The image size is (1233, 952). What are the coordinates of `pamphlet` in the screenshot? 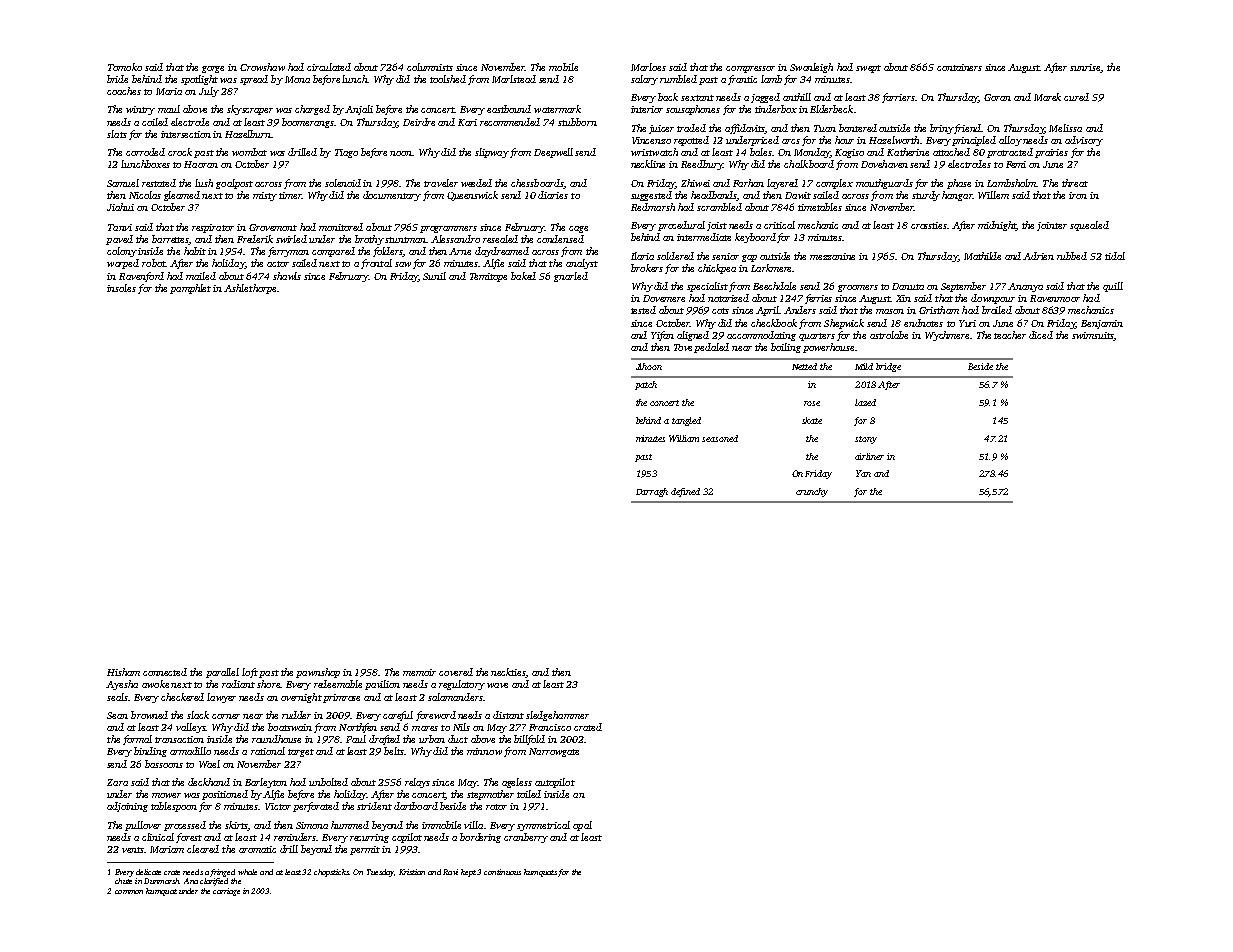 It's located at (190, 289).
